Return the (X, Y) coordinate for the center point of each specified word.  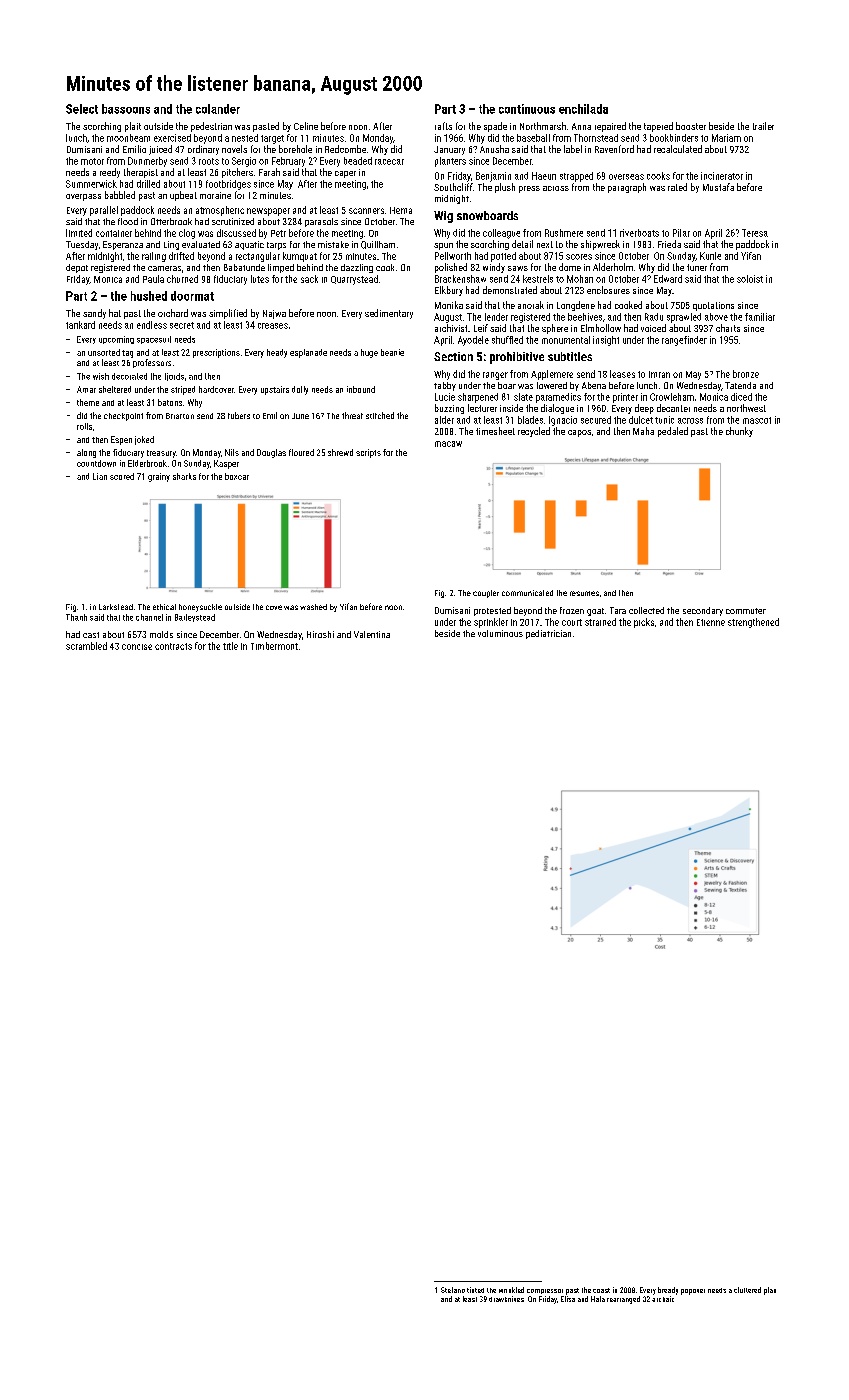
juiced (160, 150)
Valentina (372, 634)
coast (601, 1290)
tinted (475, 1290)
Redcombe (345, 149)
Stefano (453, 1290)
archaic (663, 1299)
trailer (763, 126)
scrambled (86, 646)
